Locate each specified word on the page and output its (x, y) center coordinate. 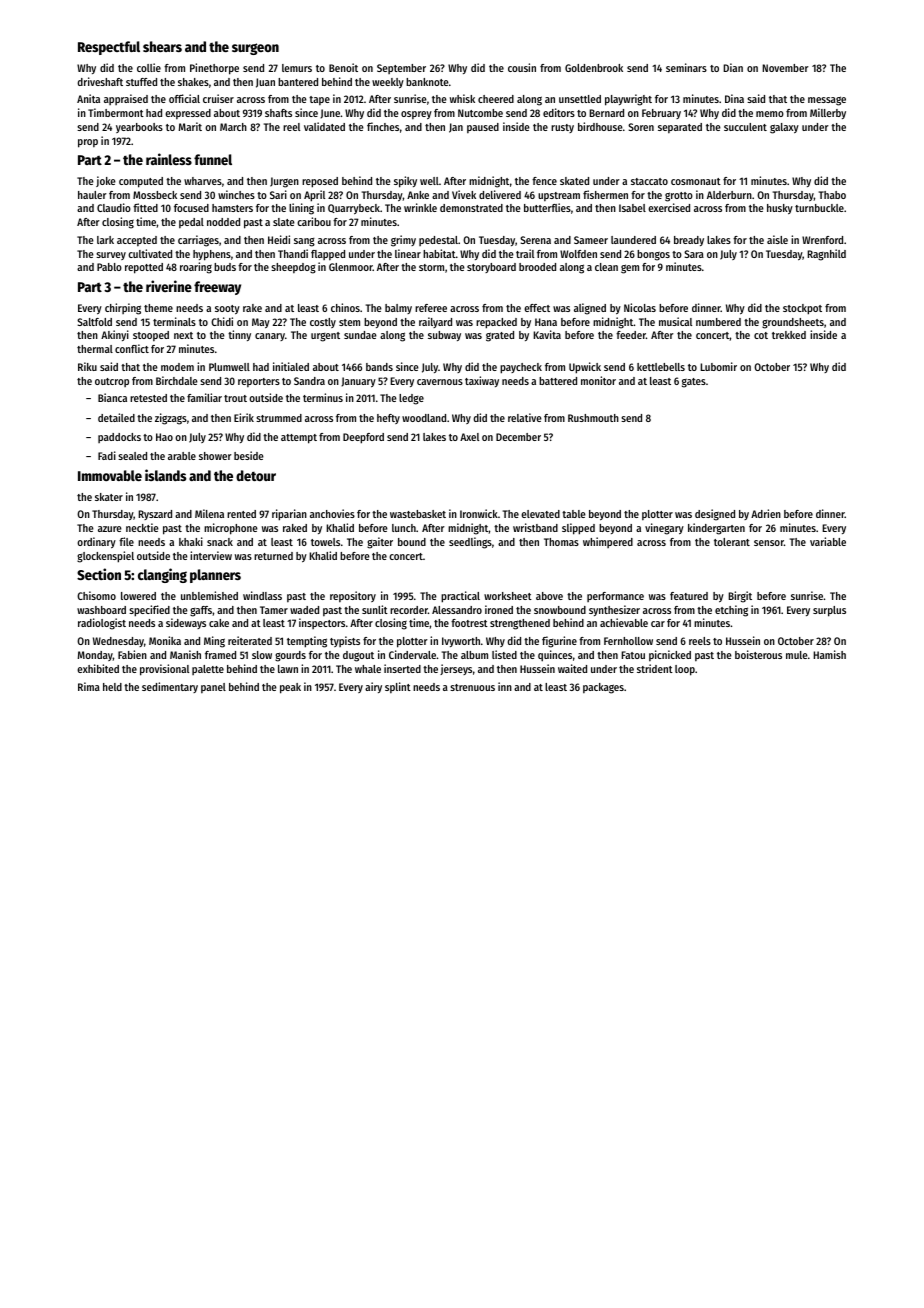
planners (215, 576)
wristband (535, 527)
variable (828, 541)
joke (106, 181)
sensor (769, 543)
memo (770, 114)
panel (213, 688)
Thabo (832, 195)
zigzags (171, 419)
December (518, 437)
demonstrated (471, 208)
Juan (265, 83)
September (401, 69)
